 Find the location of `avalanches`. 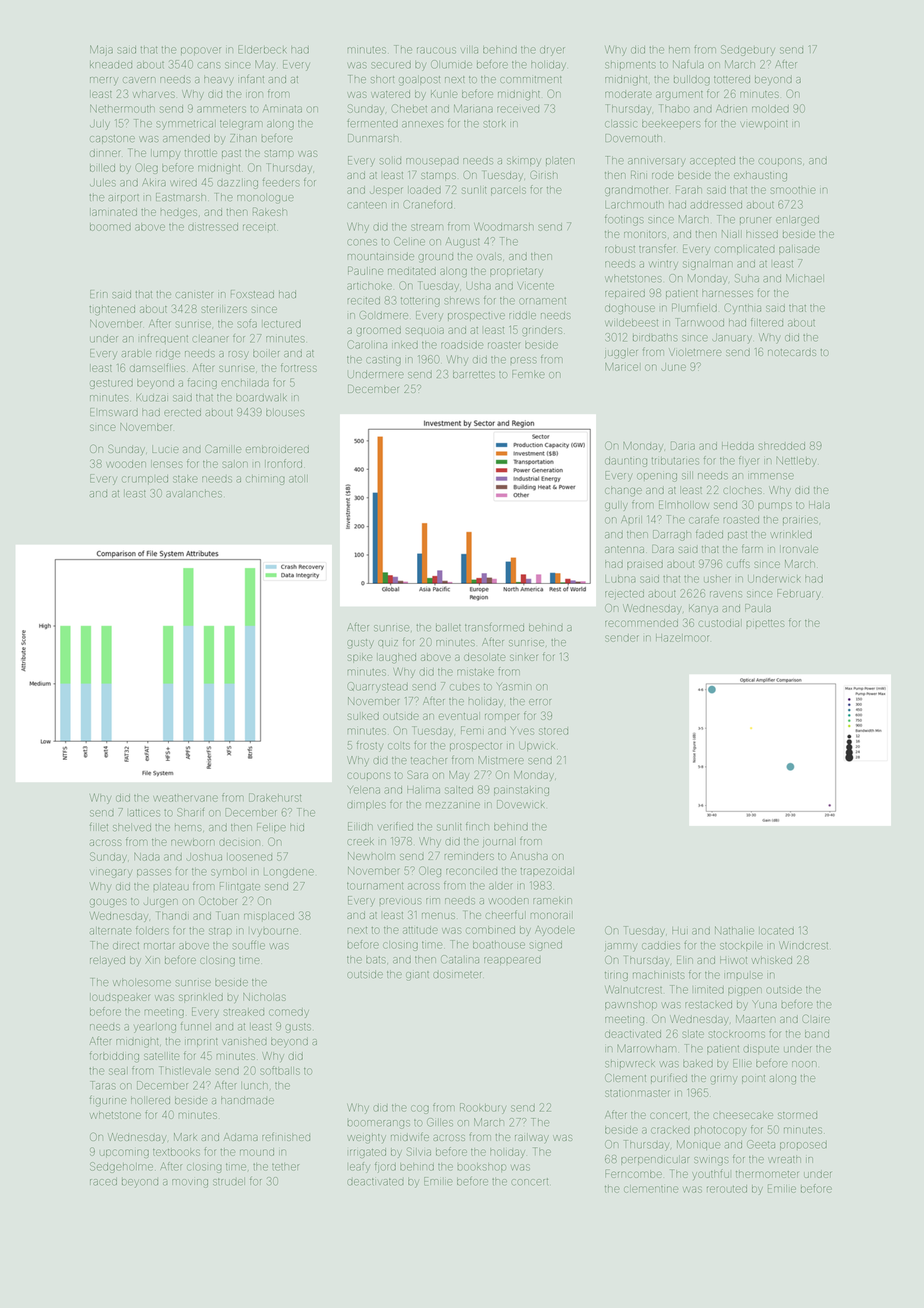

avalanches is located at coordinates (194, 494).
